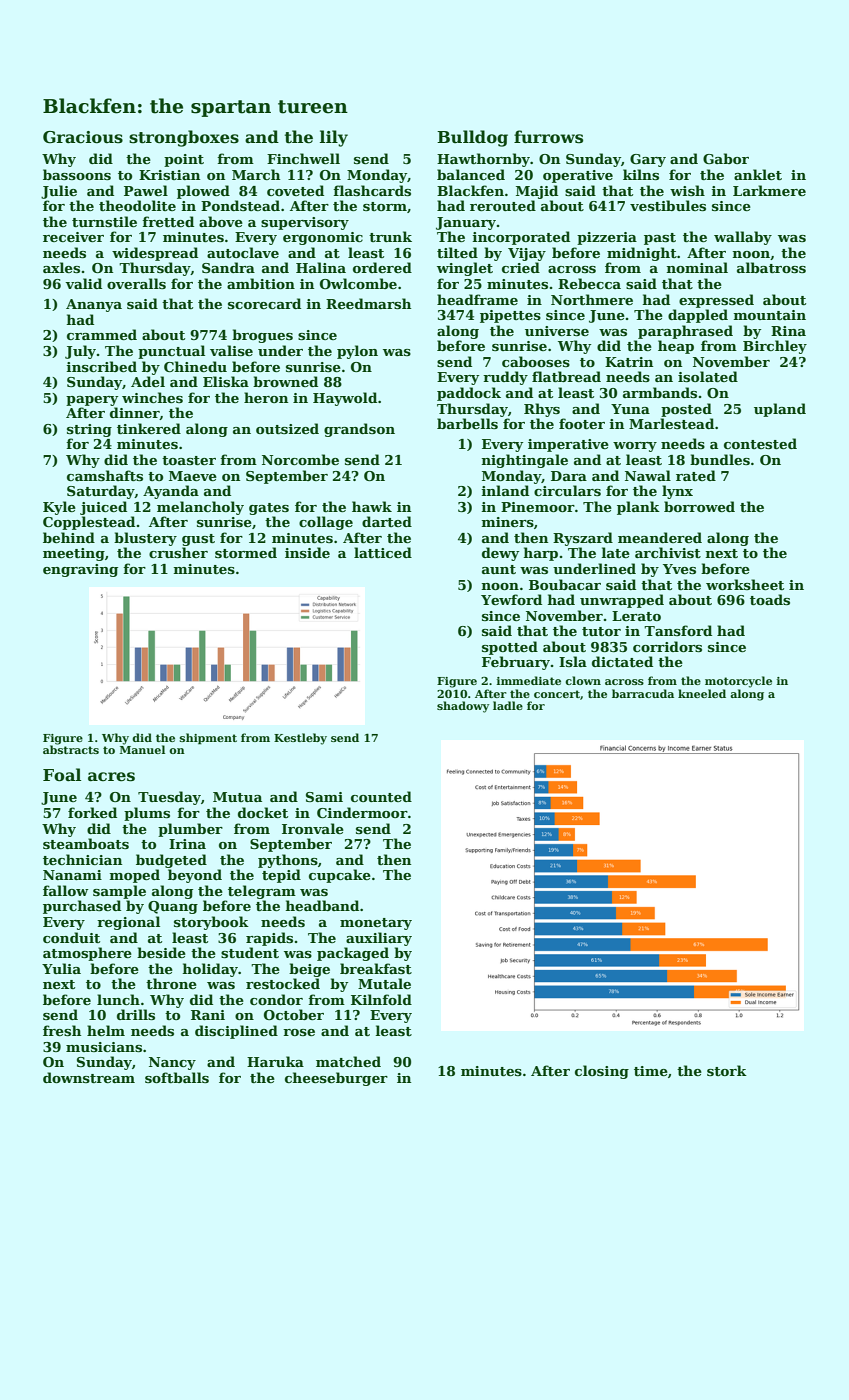 Image resolution: width=849 pixels, height=1400 pixels. Describe the element at coordinates (660, 537) in the page. I see `meandered` at that location.
